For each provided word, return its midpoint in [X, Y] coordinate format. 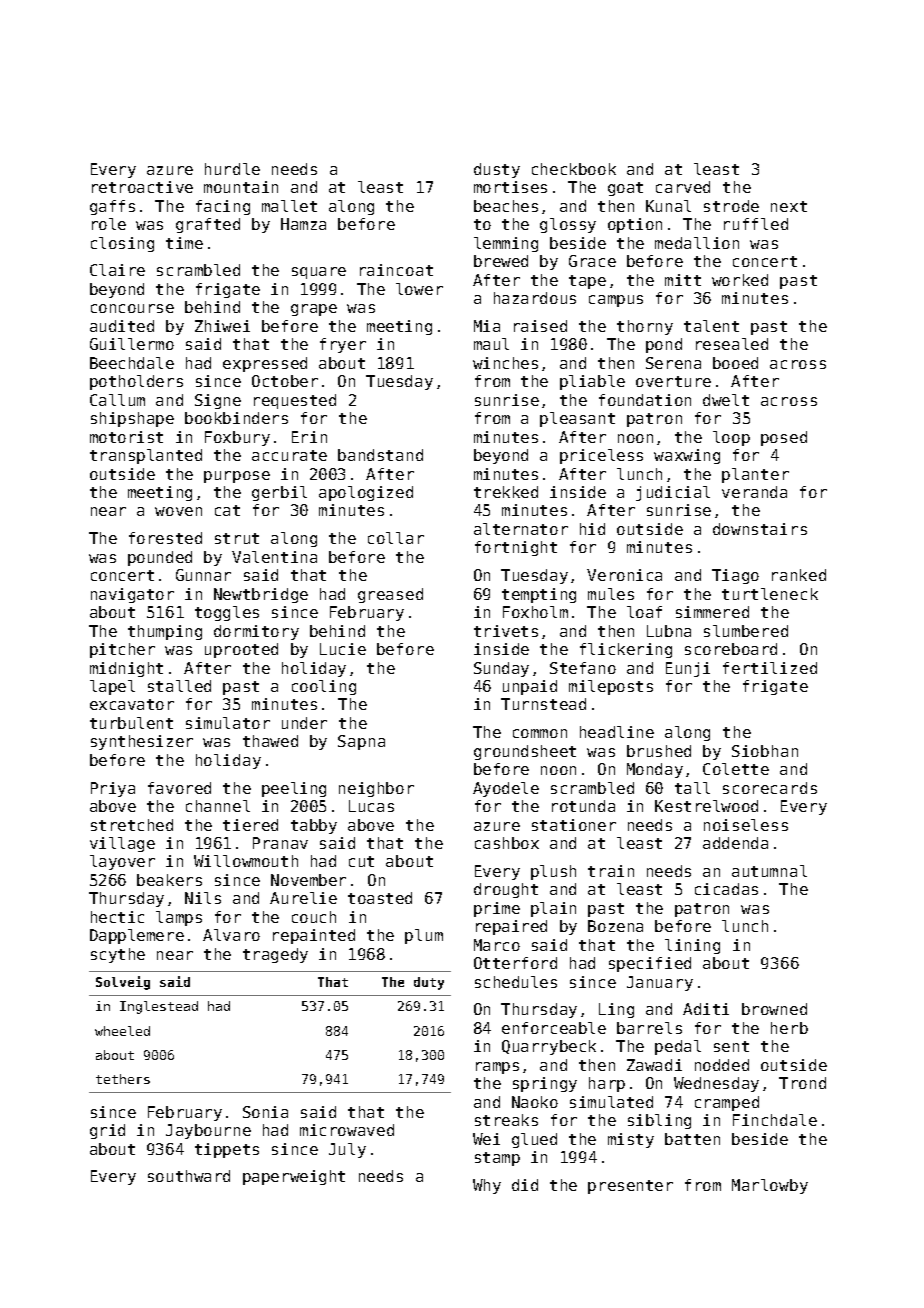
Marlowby [770, 1186]
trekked [506, 492]
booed [735, 363]
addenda [735, 843]
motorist [126, 437]
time [184, 243]
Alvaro [231, 935]
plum [424, 936]
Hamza [303, 224]
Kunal [668, 206]
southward [189, 1176]
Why [487, 1186]
